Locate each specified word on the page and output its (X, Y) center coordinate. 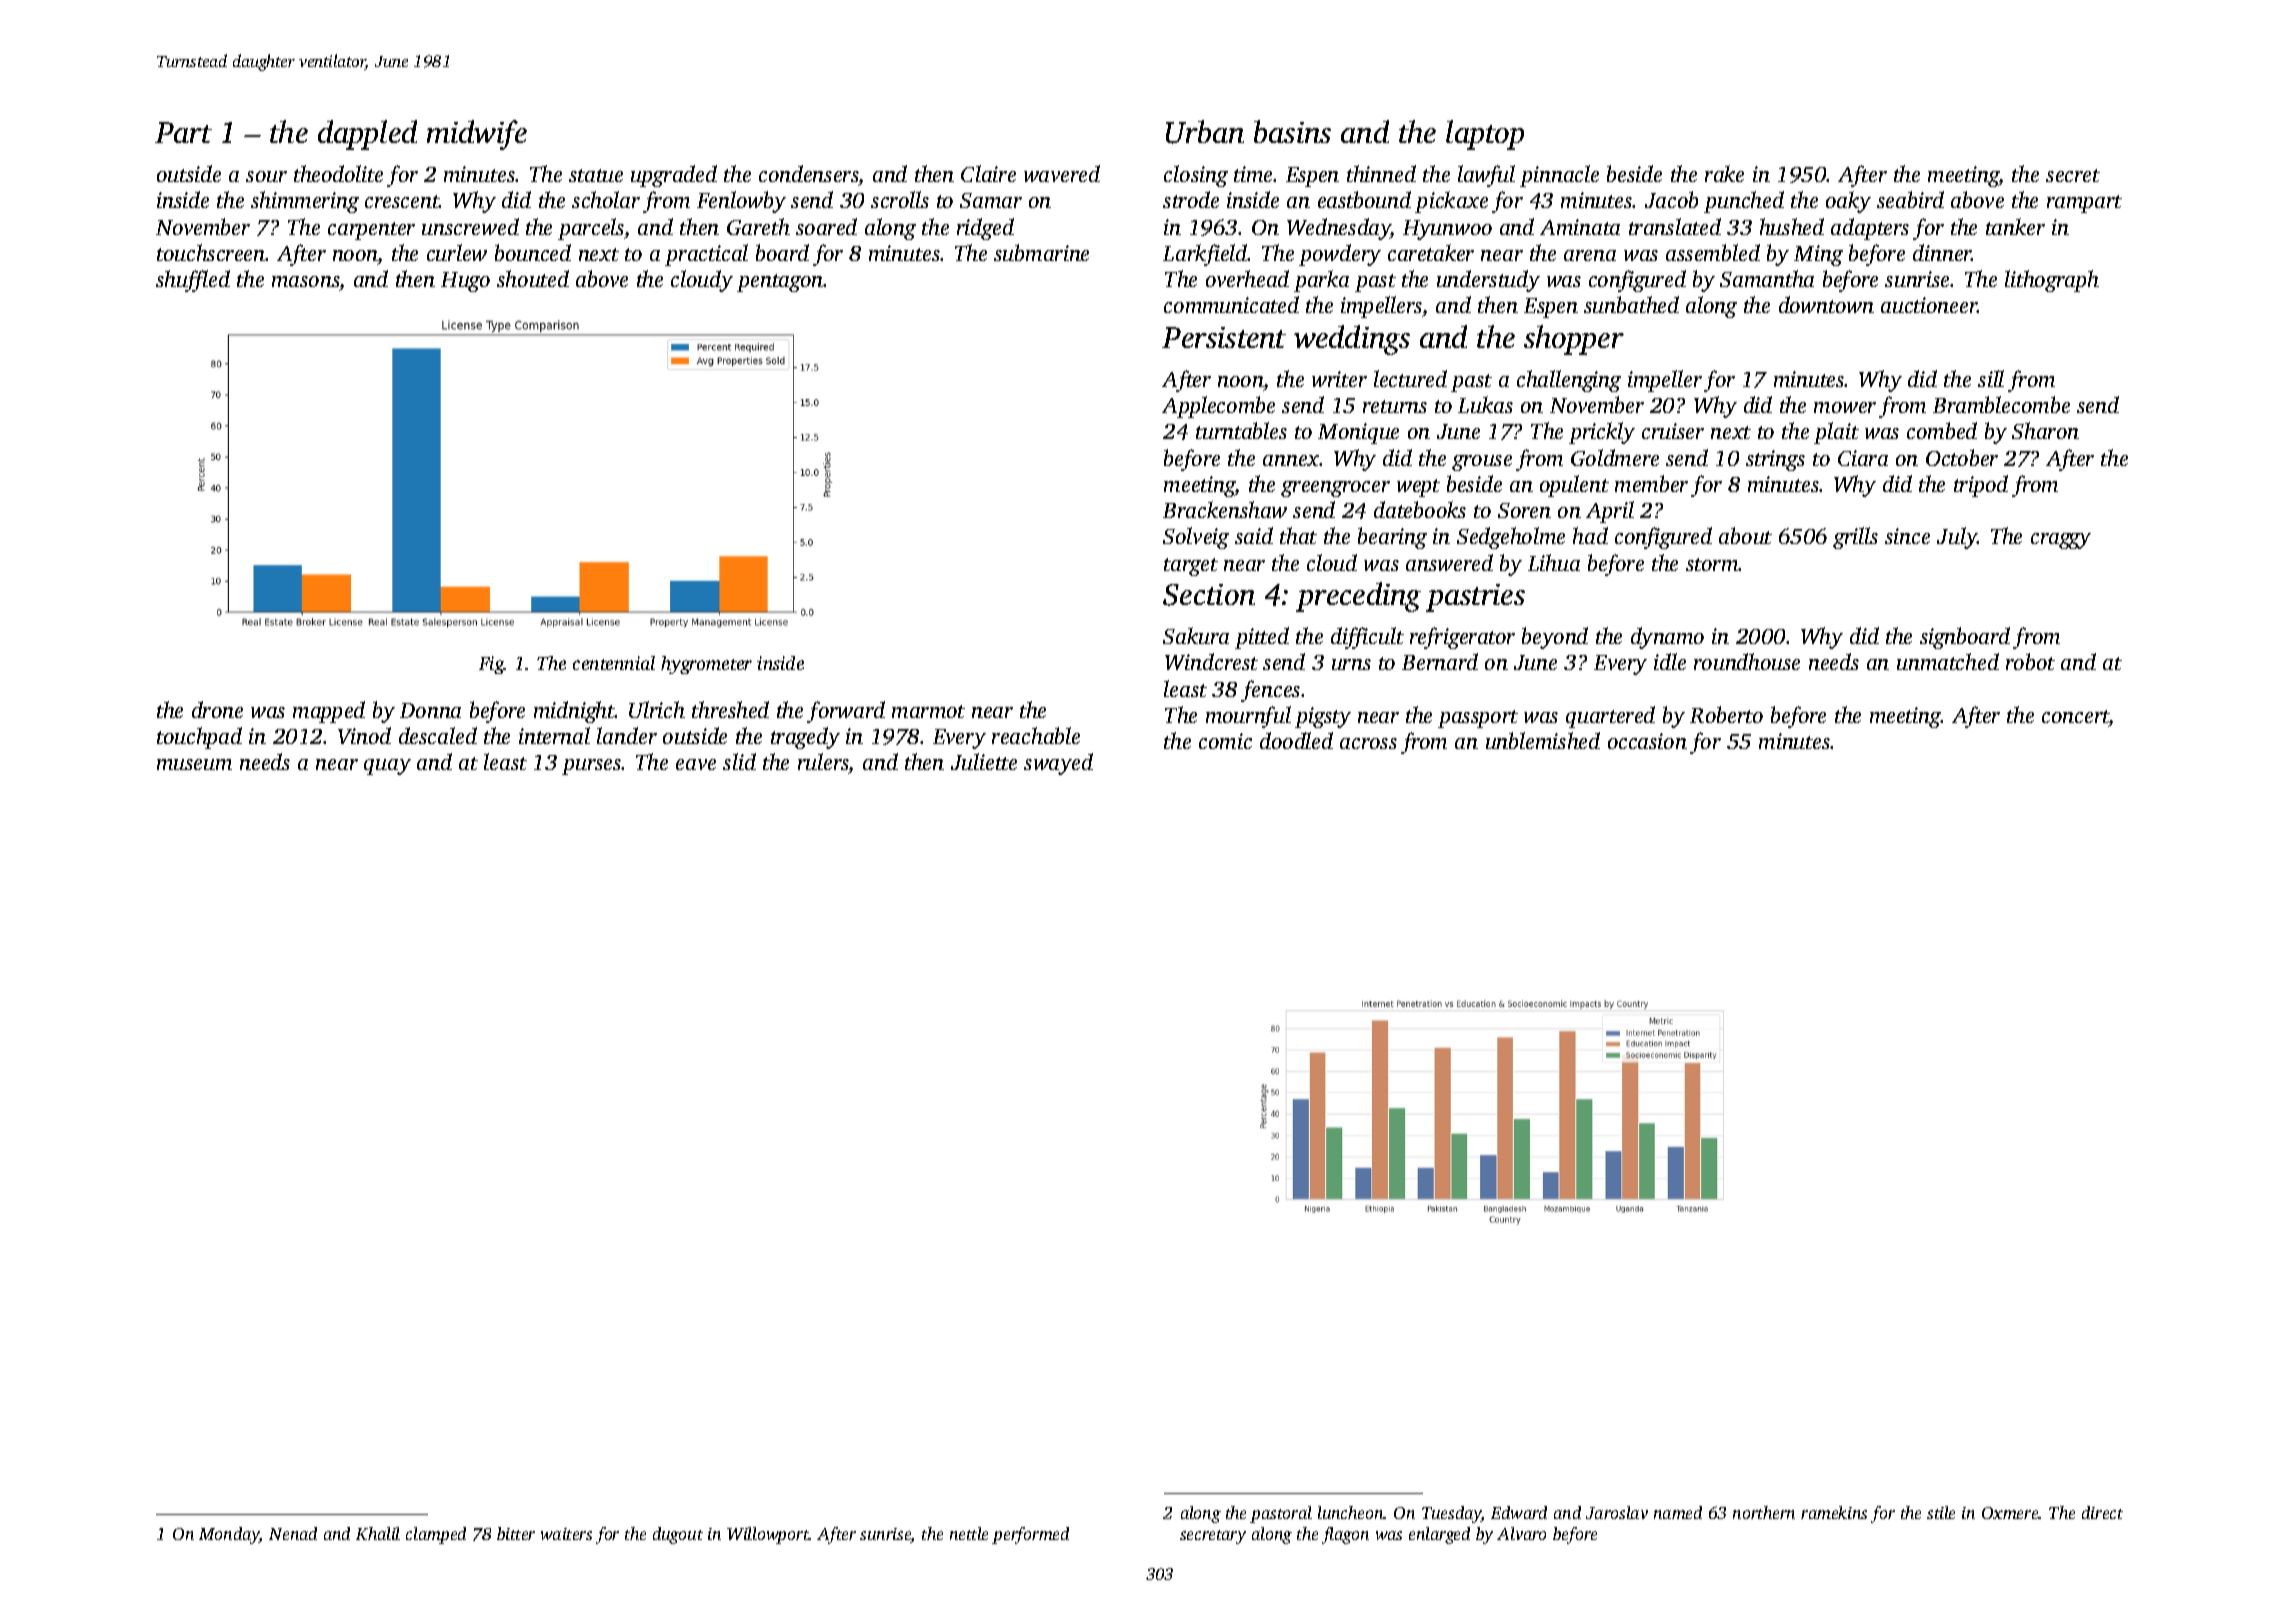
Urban (1205, 132)
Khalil (378, 1533)
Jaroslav (1617, 1512)
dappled (367, 135)
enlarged (1439, 1535)
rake (1724, 173)
